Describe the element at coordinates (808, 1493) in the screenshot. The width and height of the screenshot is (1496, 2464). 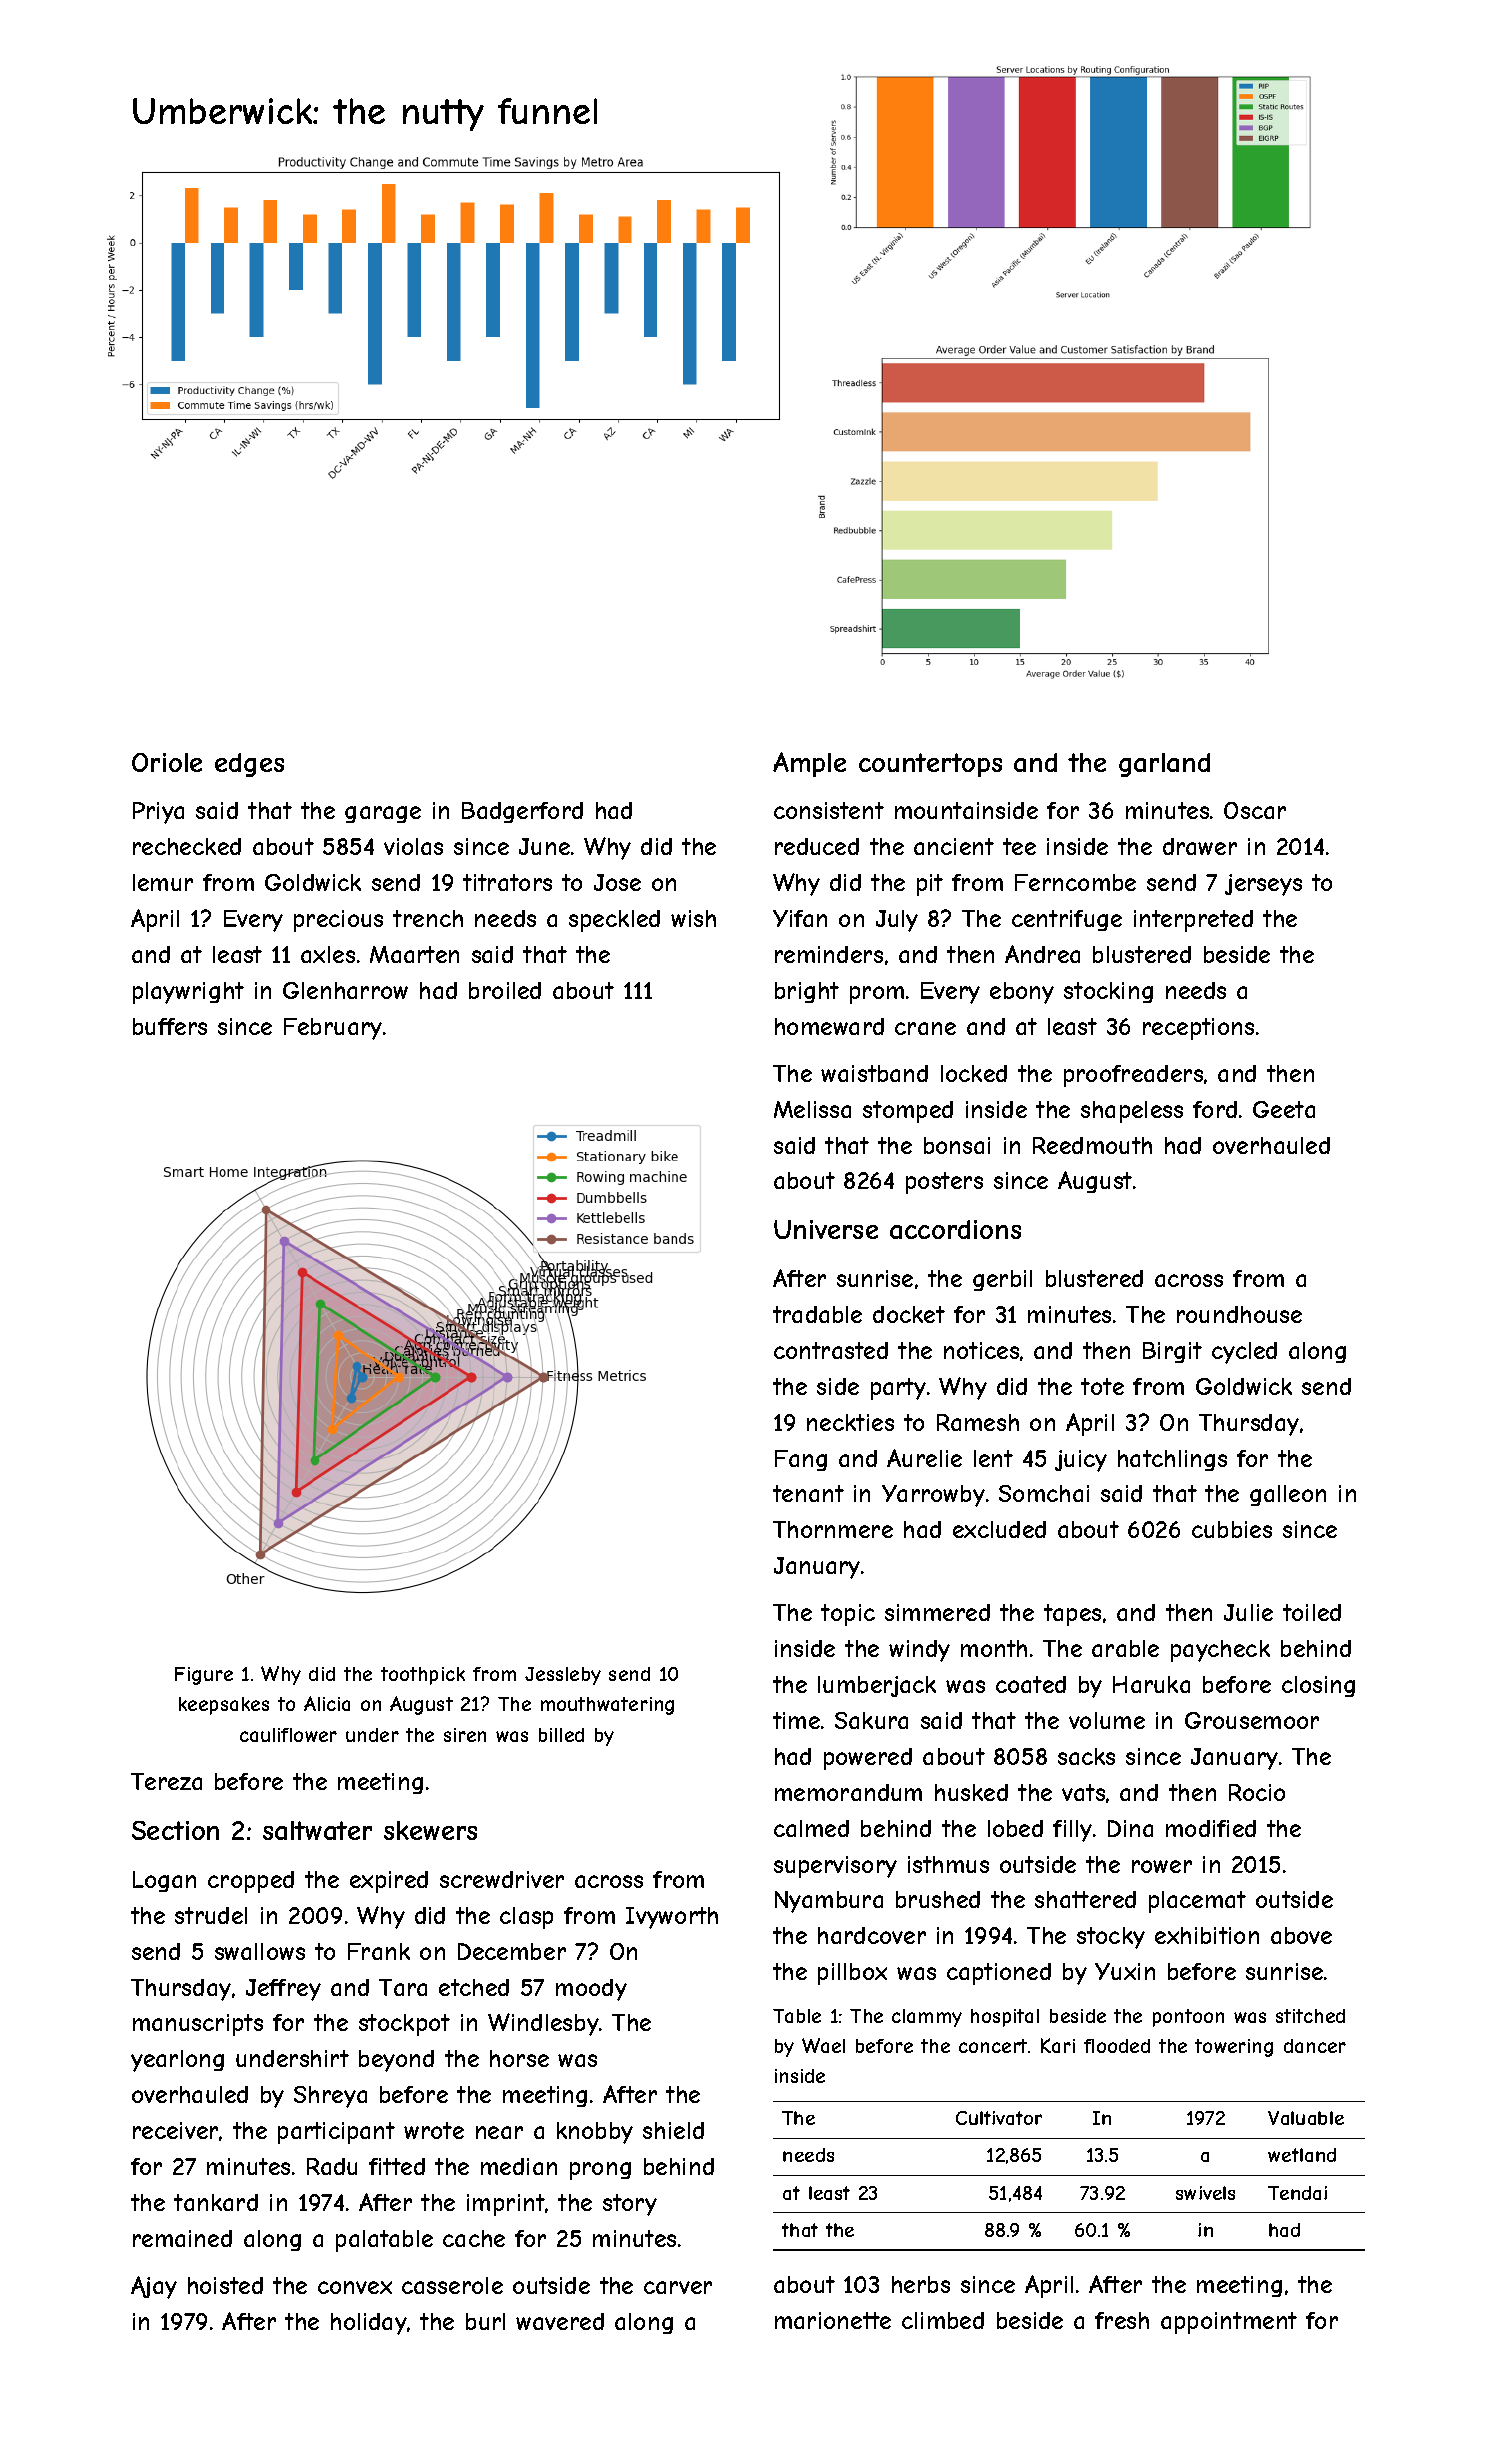
I see `tenant` at that location.
